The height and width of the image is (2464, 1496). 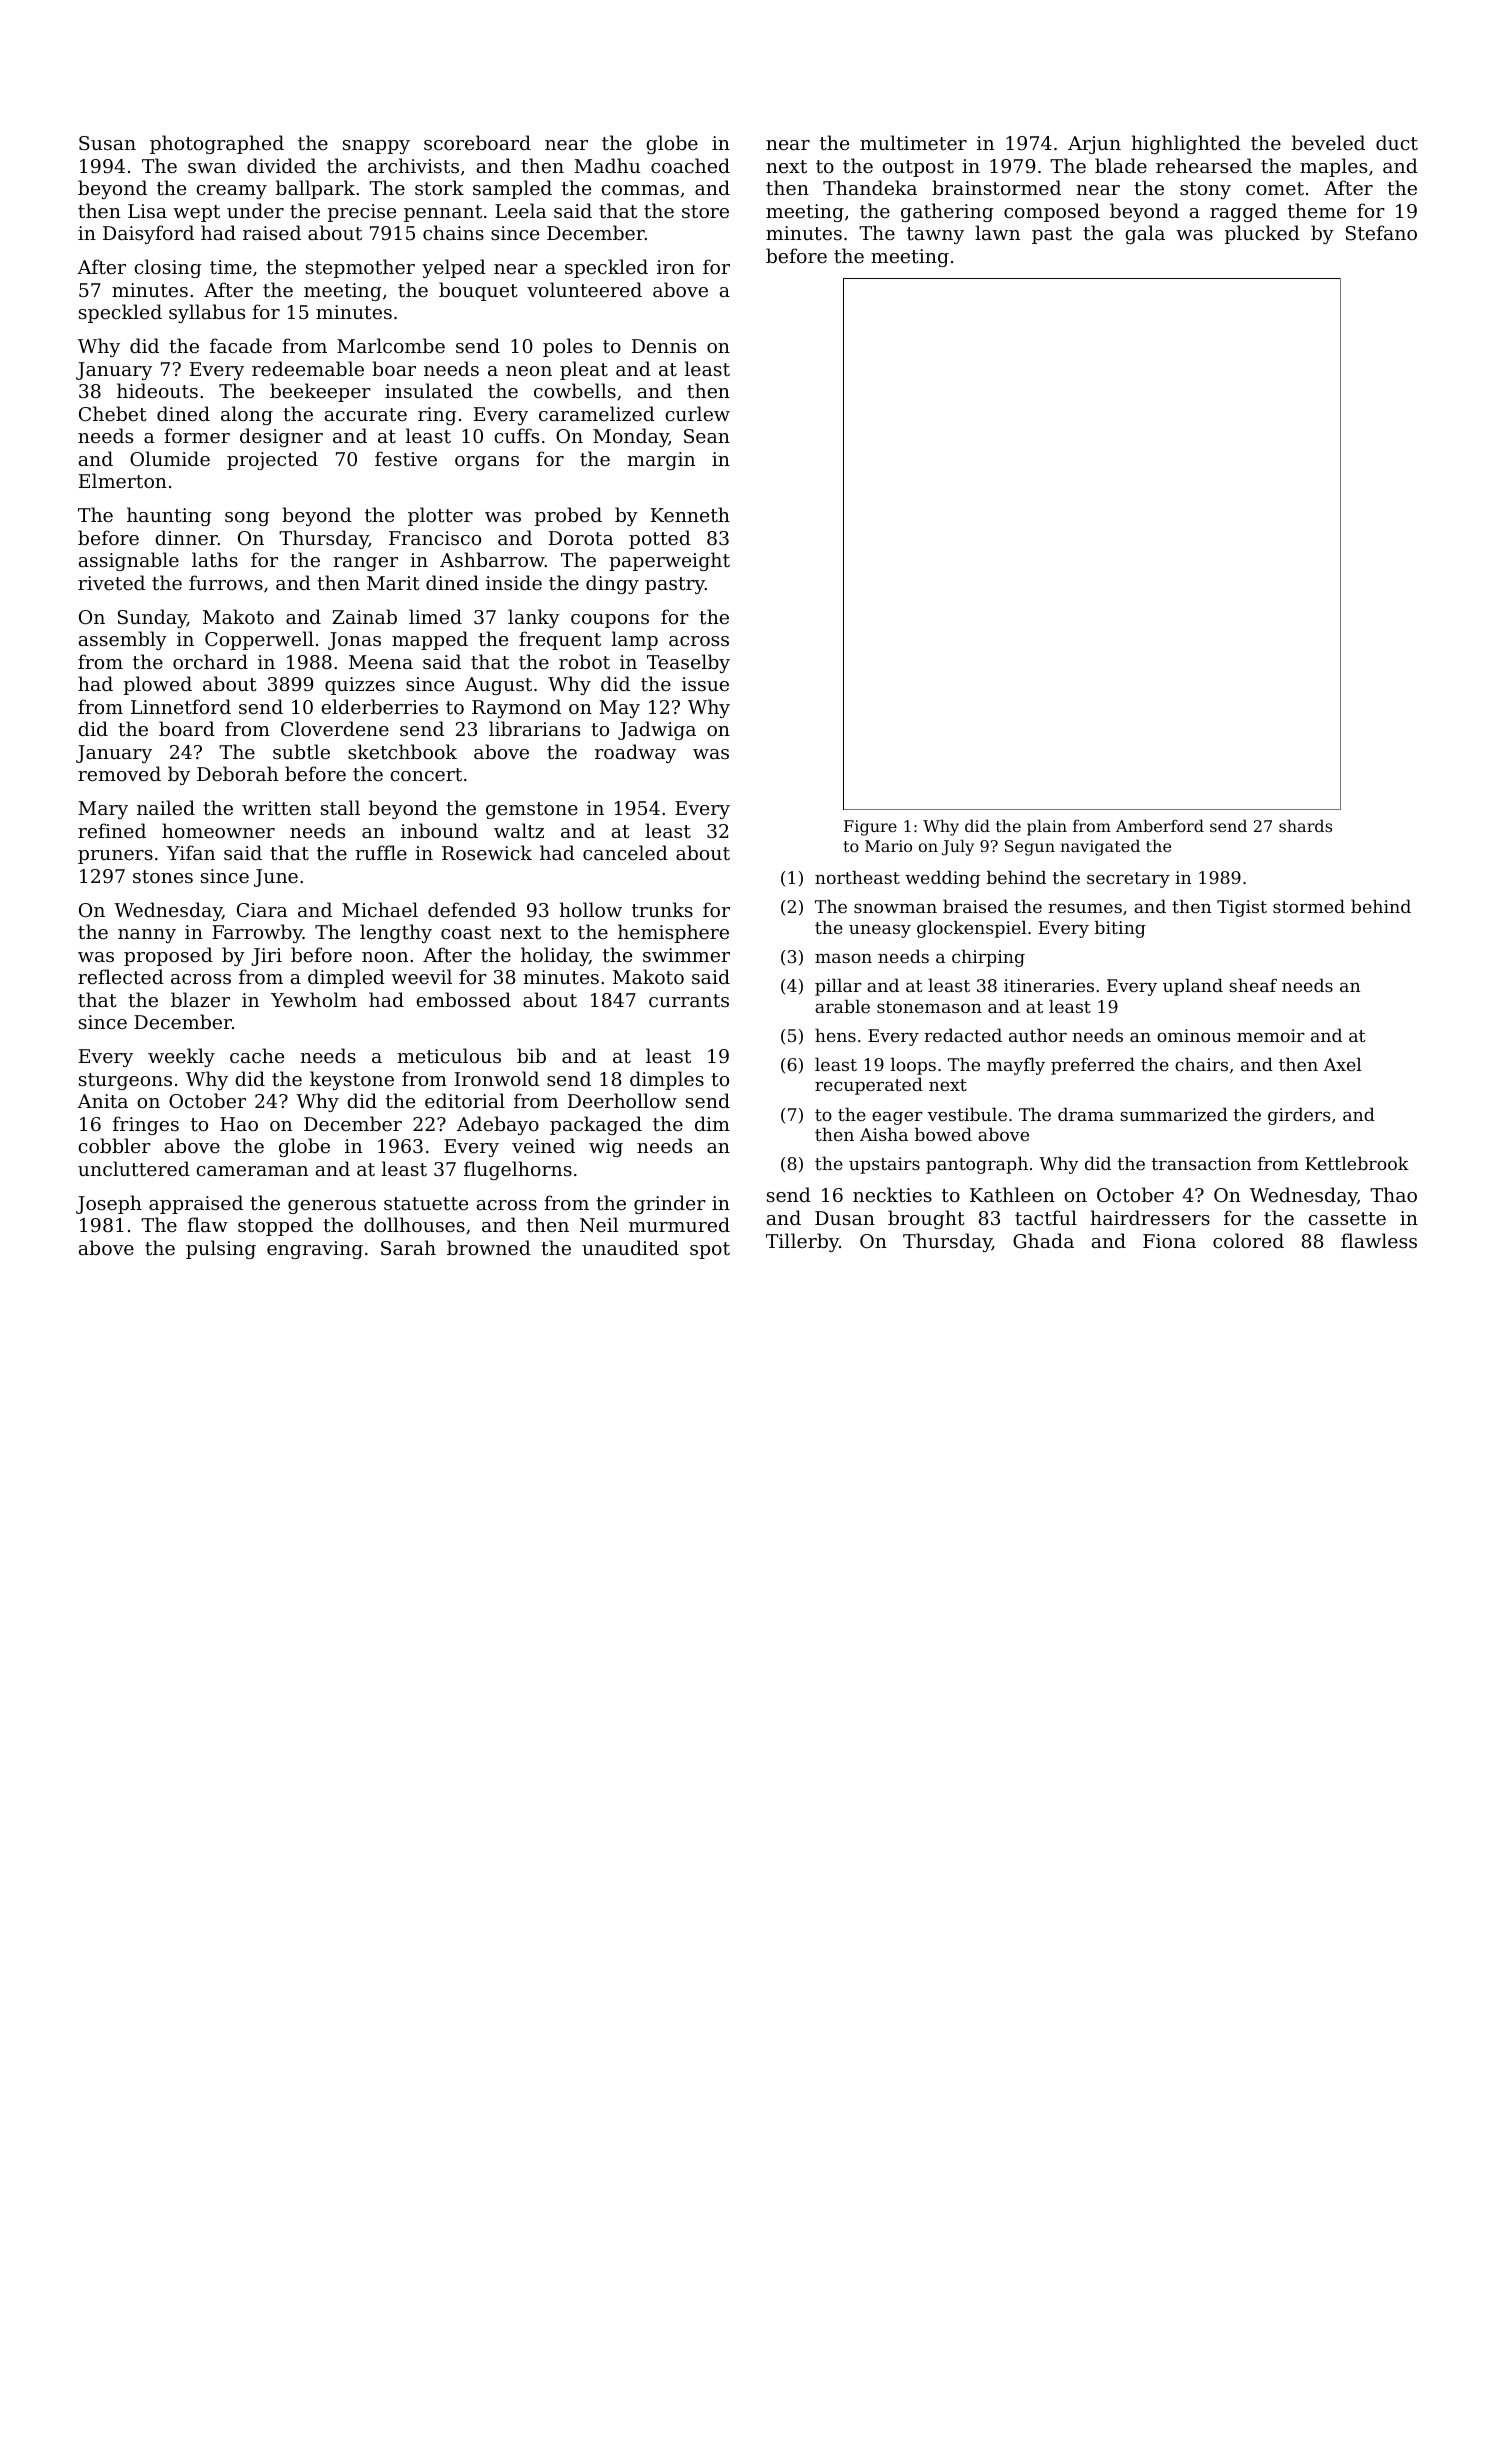 What do you see at coordinates (1174, 1114) in the image?
I see `summarized` at bounding box center [1174, 1114].
